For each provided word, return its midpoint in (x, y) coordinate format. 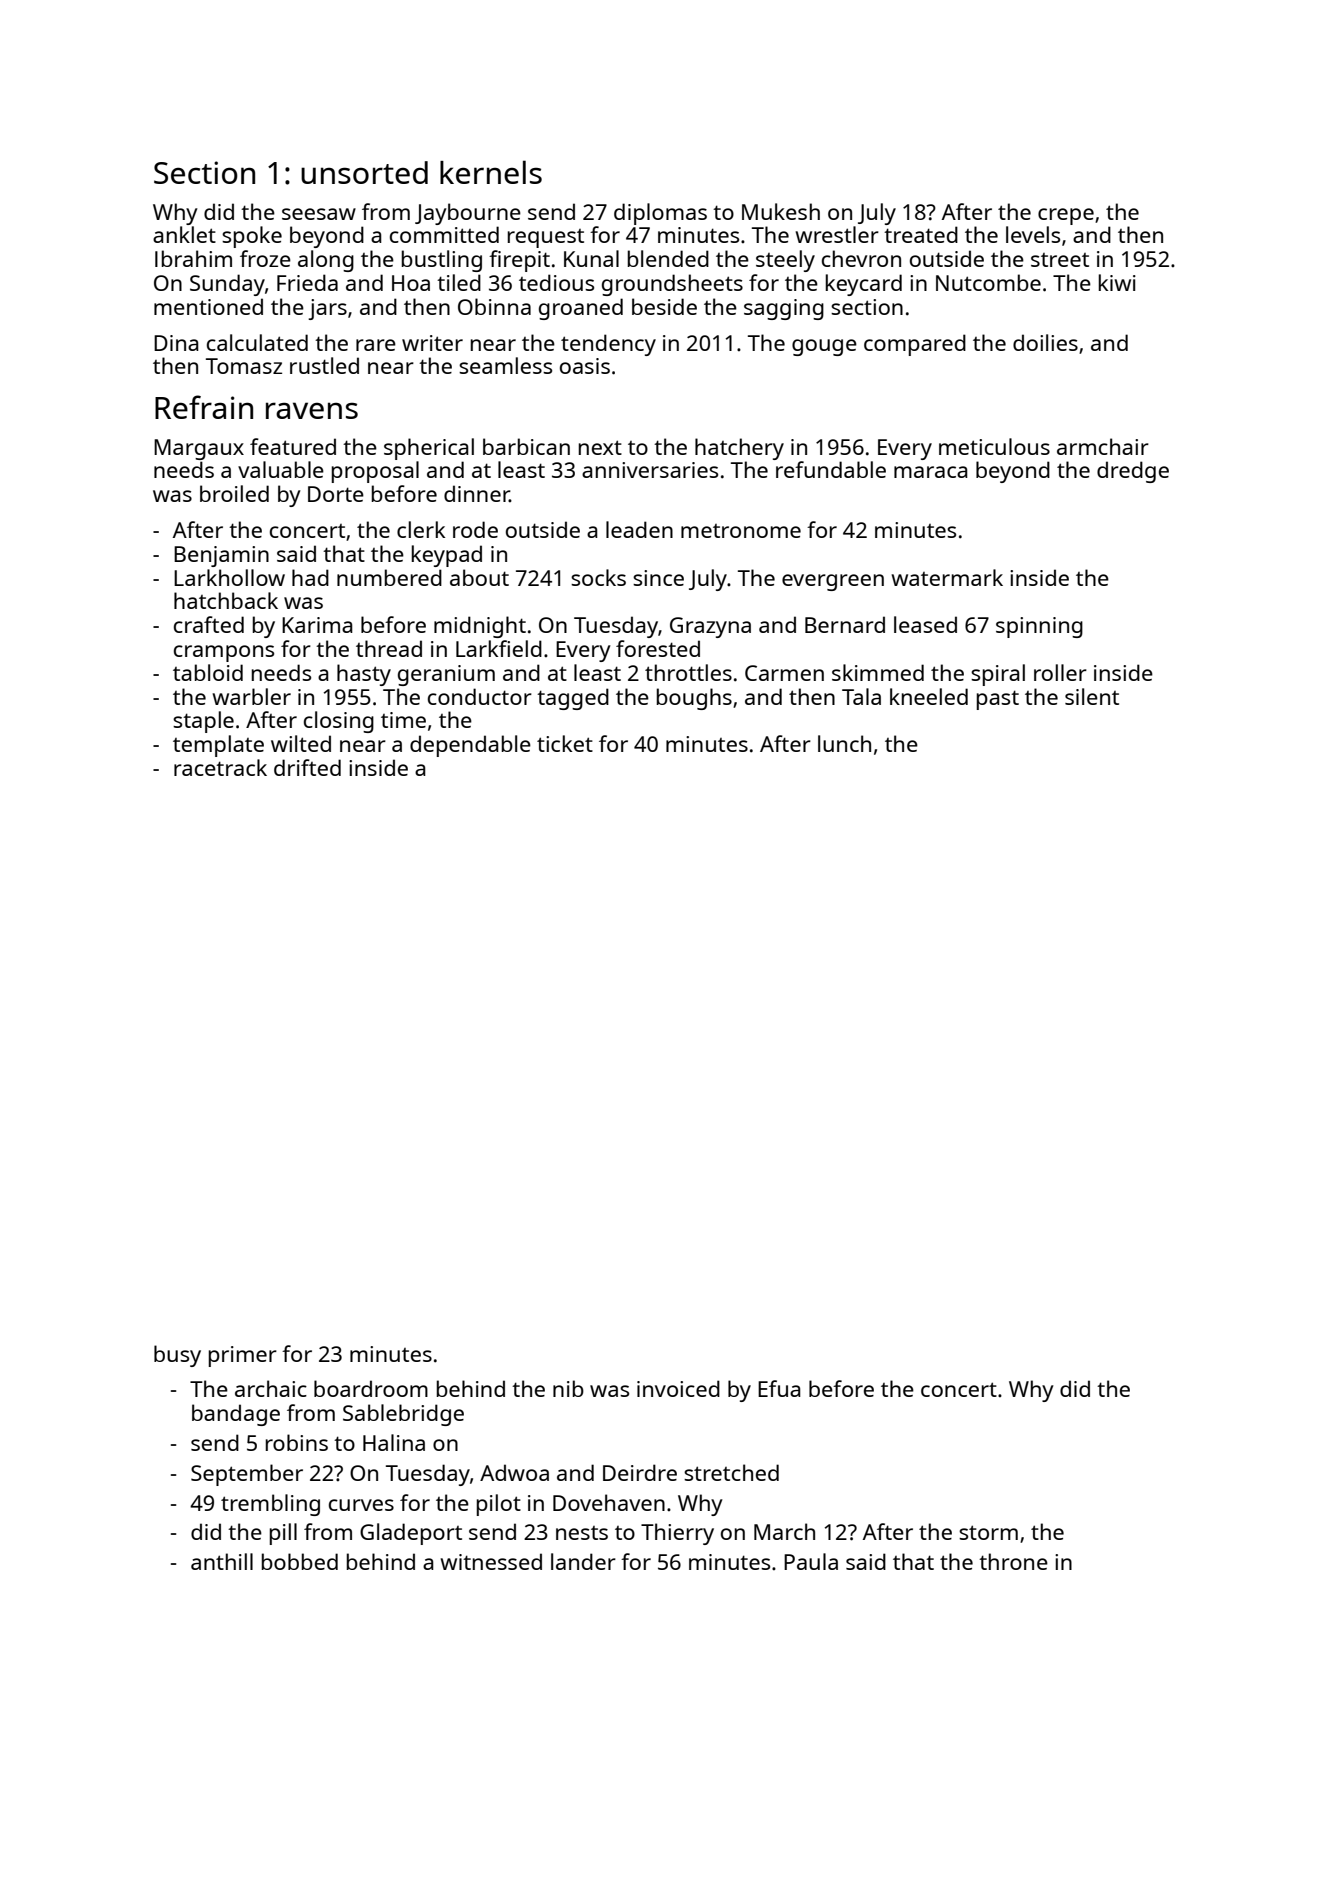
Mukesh (781, 211)
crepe (1066, 216)
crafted (209, 624)
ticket (565, 743)
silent (1092, 696)
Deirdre (640, 1472)
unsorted (364, 172)
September (247, 1475)
